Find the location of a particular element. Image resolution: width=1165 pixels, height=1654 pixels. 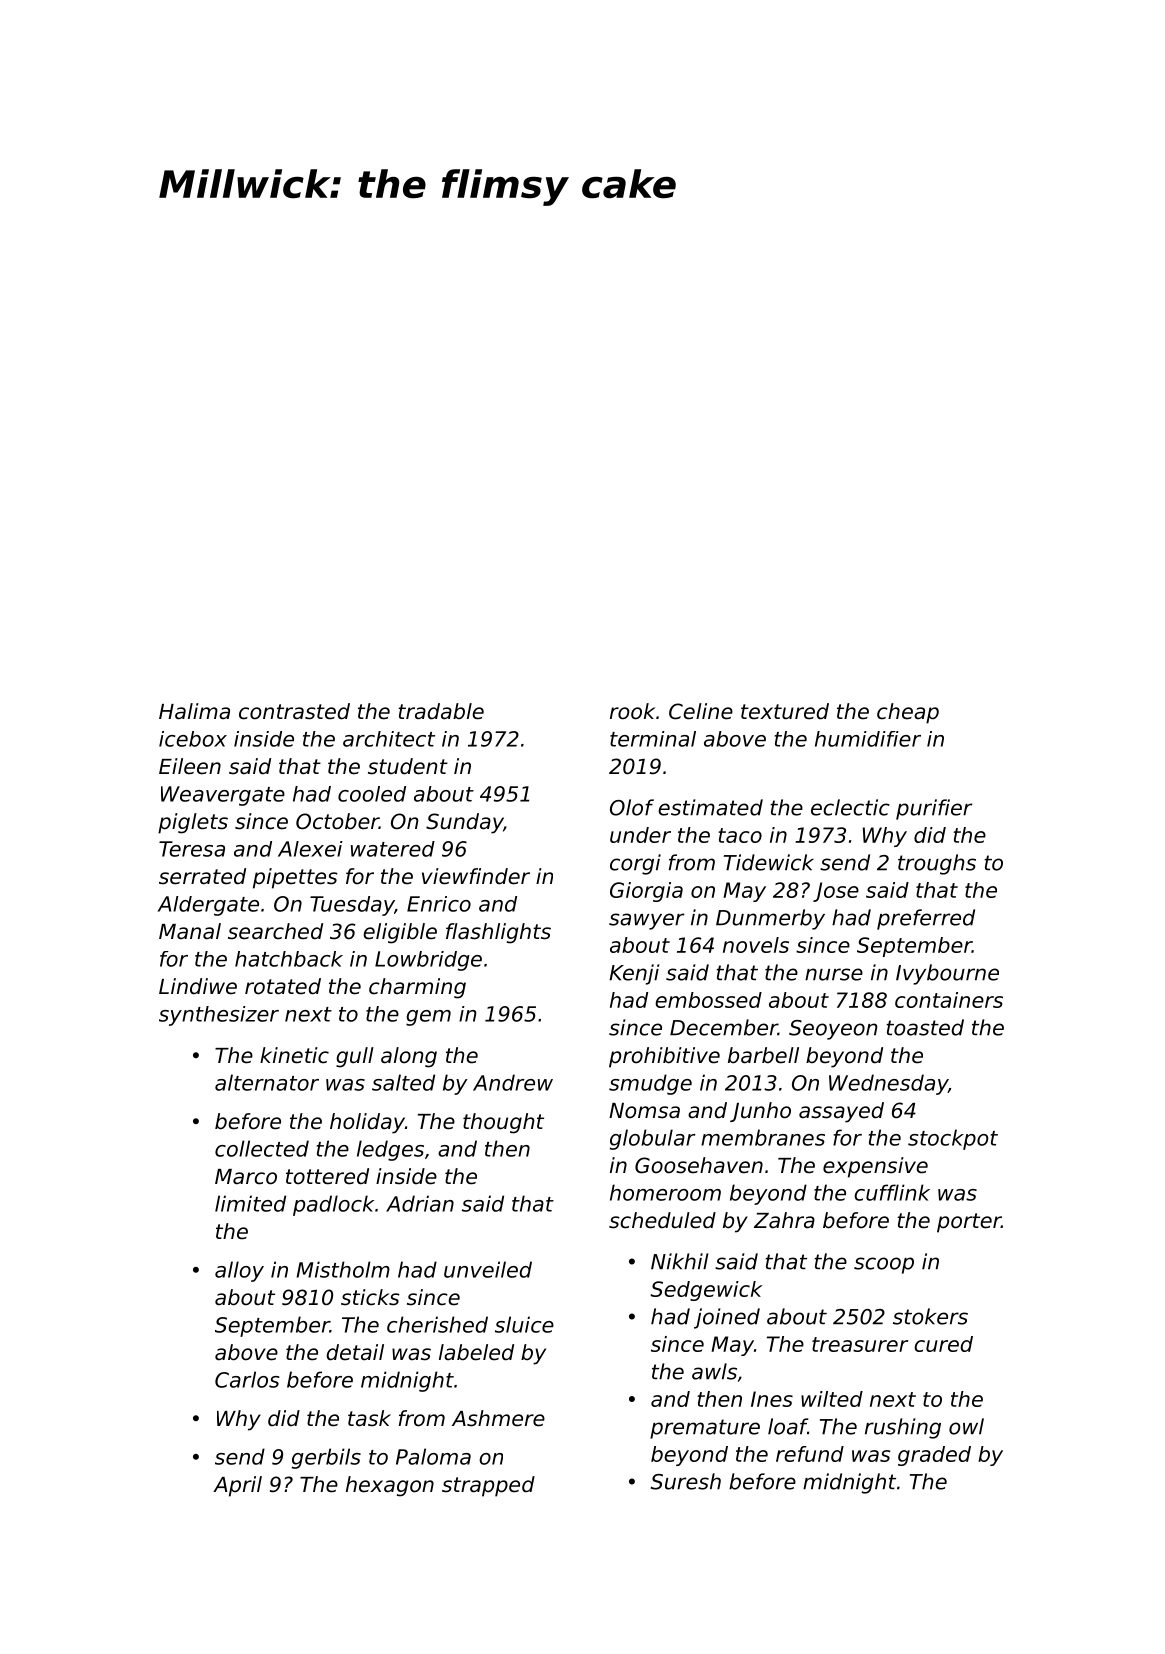

collected is located at coordinates (262, 1148).
